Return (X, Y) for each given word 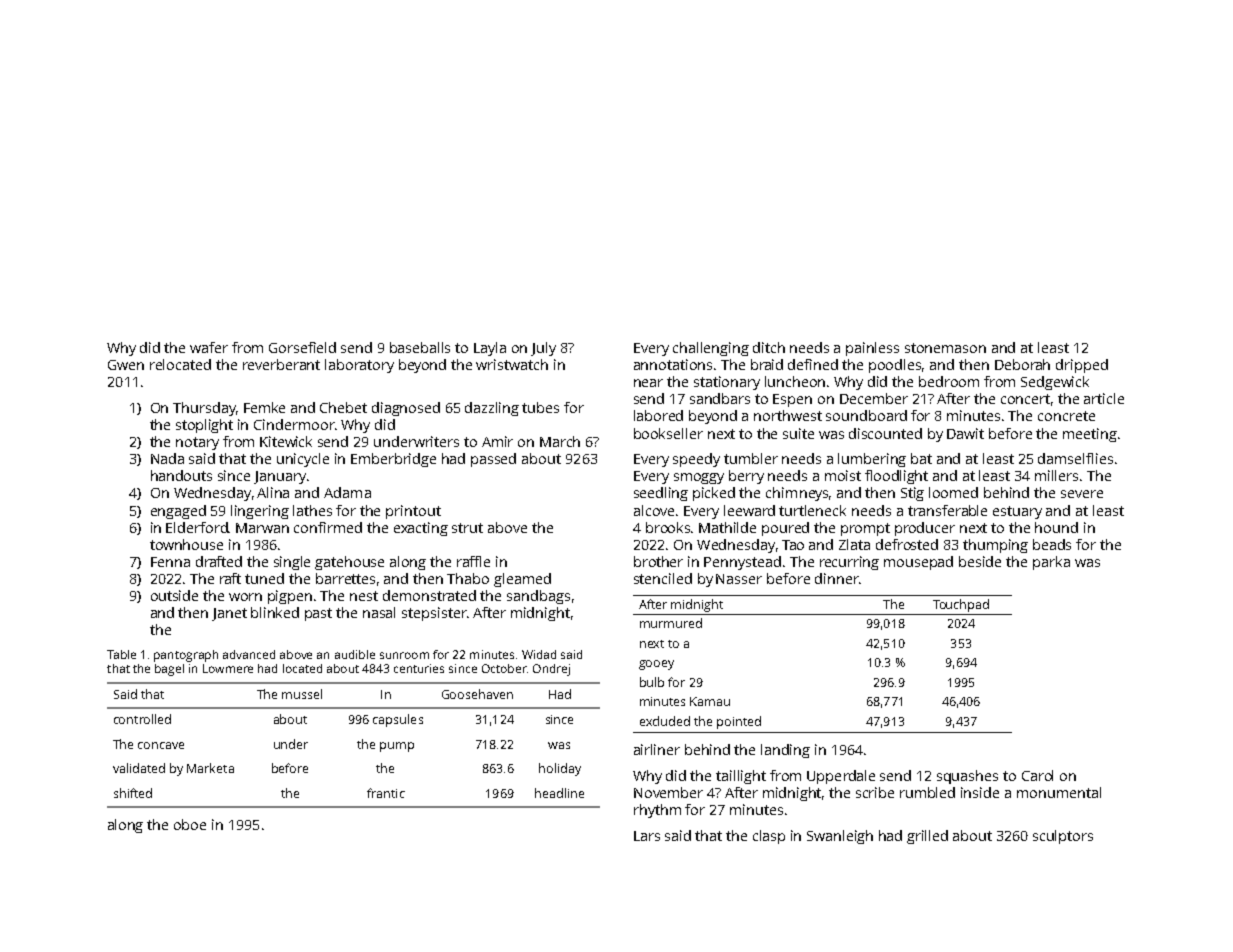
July (543, 349)
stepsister (434, 614)
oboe (190, 824)
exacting (421, 529)
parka (1051, 563)
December (874, 398)
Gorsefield (302, 347)
